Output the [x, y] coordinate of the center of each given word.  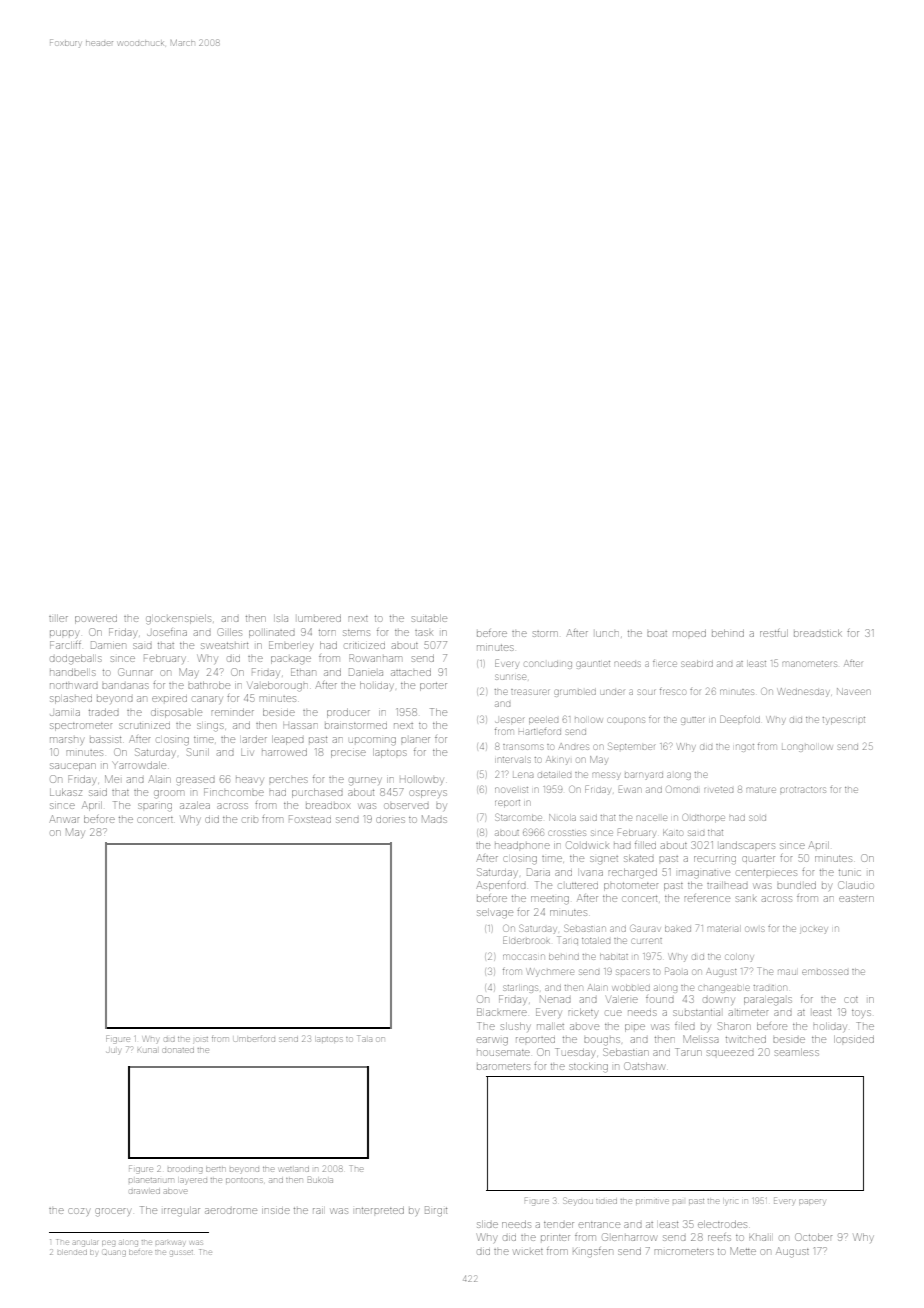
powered [96, 620]
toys [861, 1014]
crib [250, 820]
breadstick [818, 633]
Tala [365, 1038]
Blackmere [502, 1012]
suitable [429, 618]
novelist [511, 790]
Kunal [147, 1050]
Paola [676, 971]
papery [812, 1202]
